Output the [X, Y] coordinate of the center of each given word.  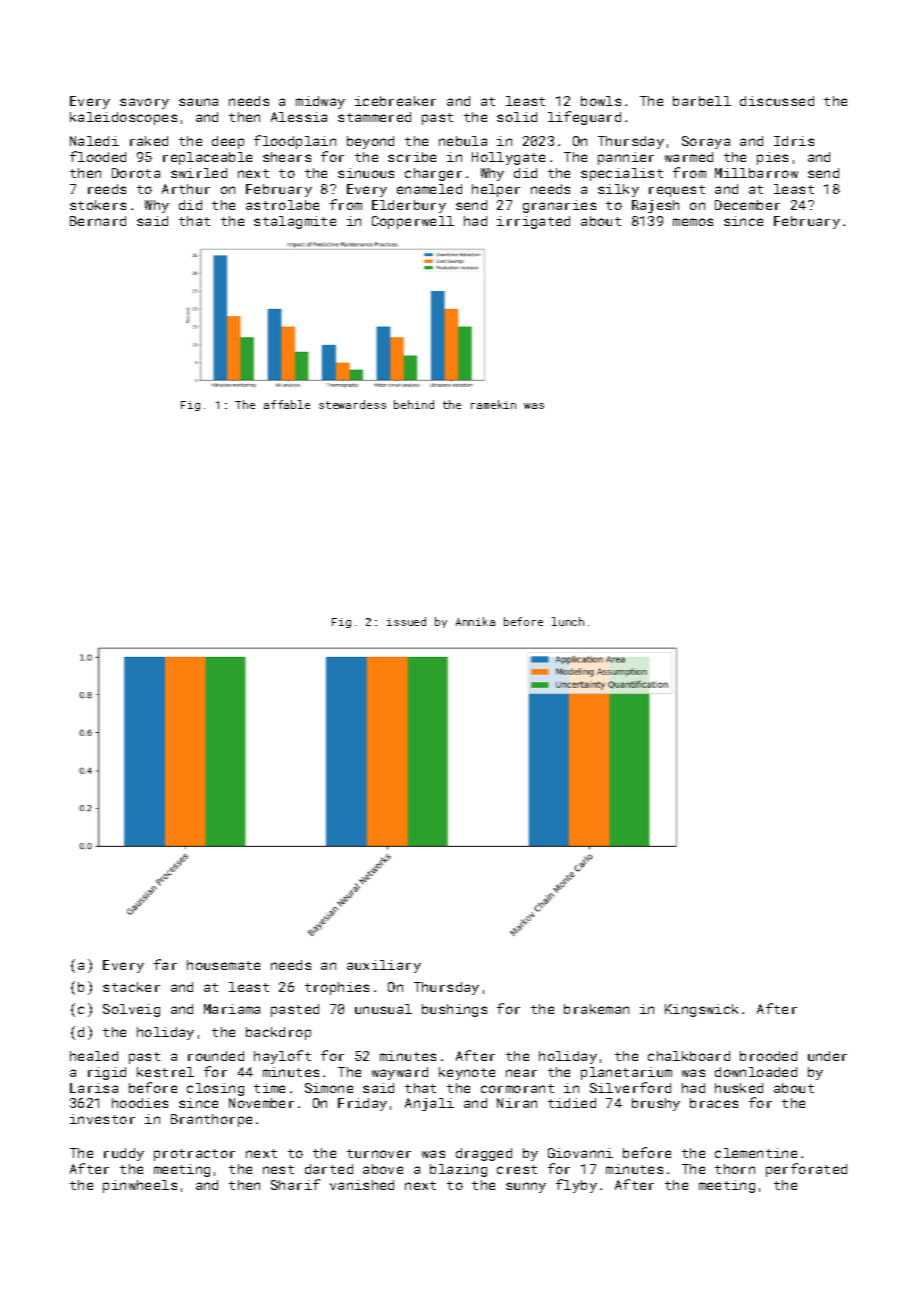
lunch [568, 621]
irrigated [533, 222]
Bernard [98, 221]
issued [406, 621]
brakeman [596, 1009]
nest [278, 1169]
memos [693, 222]
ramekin [493, 404]
